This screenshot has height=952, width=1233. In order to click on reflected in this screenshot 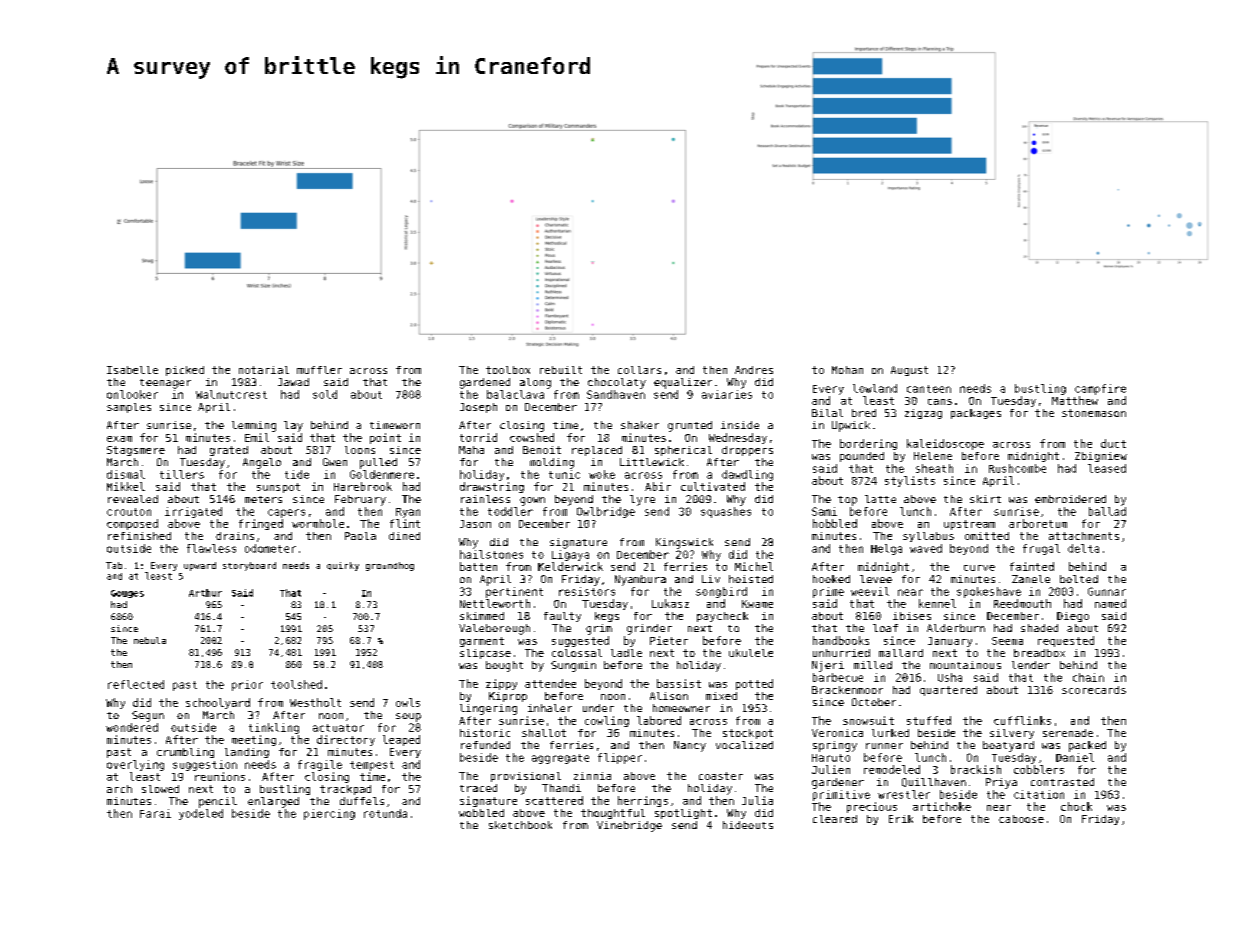, I will do `click(136, 684)`.
